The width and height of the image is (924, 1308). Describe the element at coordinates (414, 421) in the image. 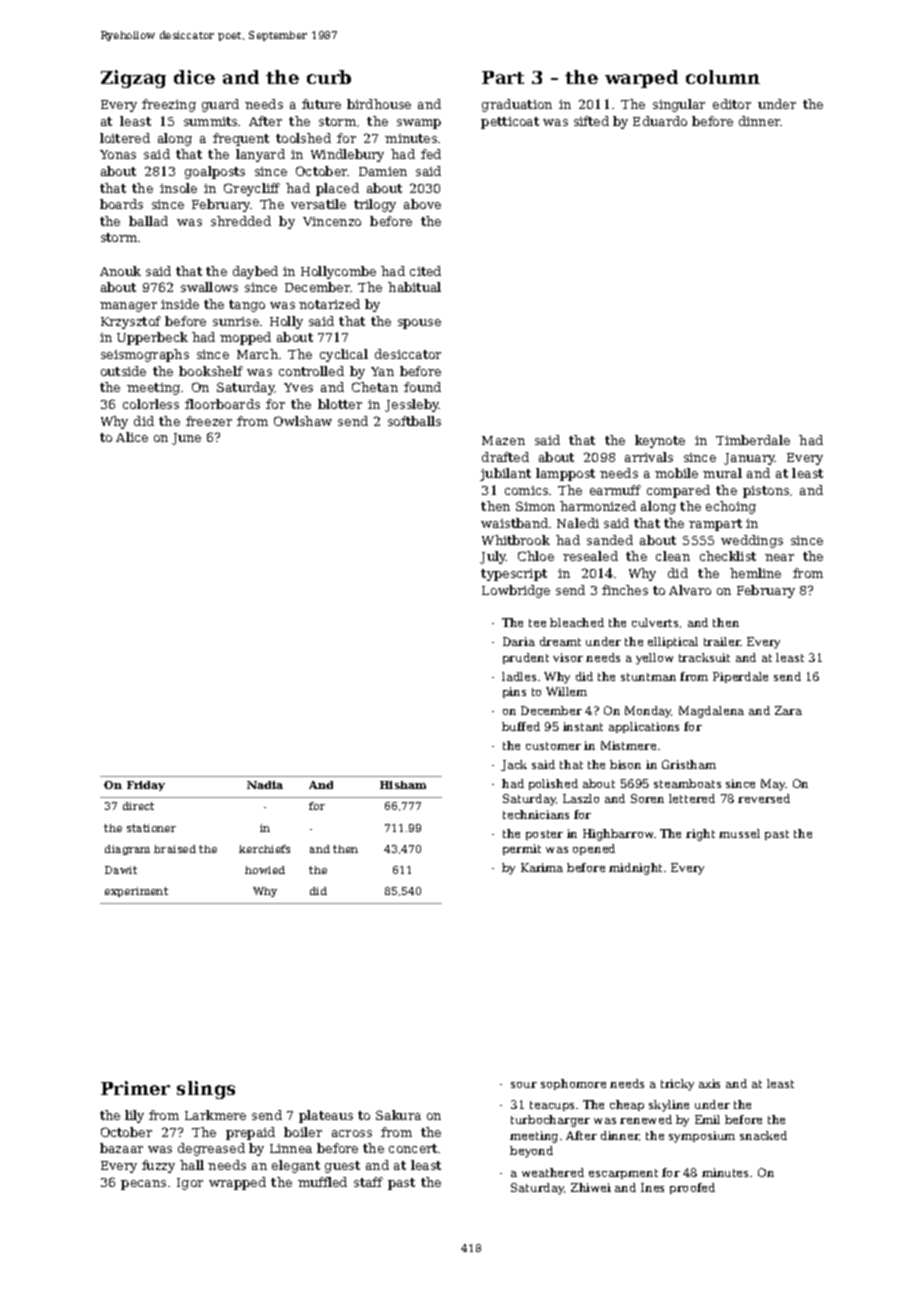

I see `softballs` at that location.
